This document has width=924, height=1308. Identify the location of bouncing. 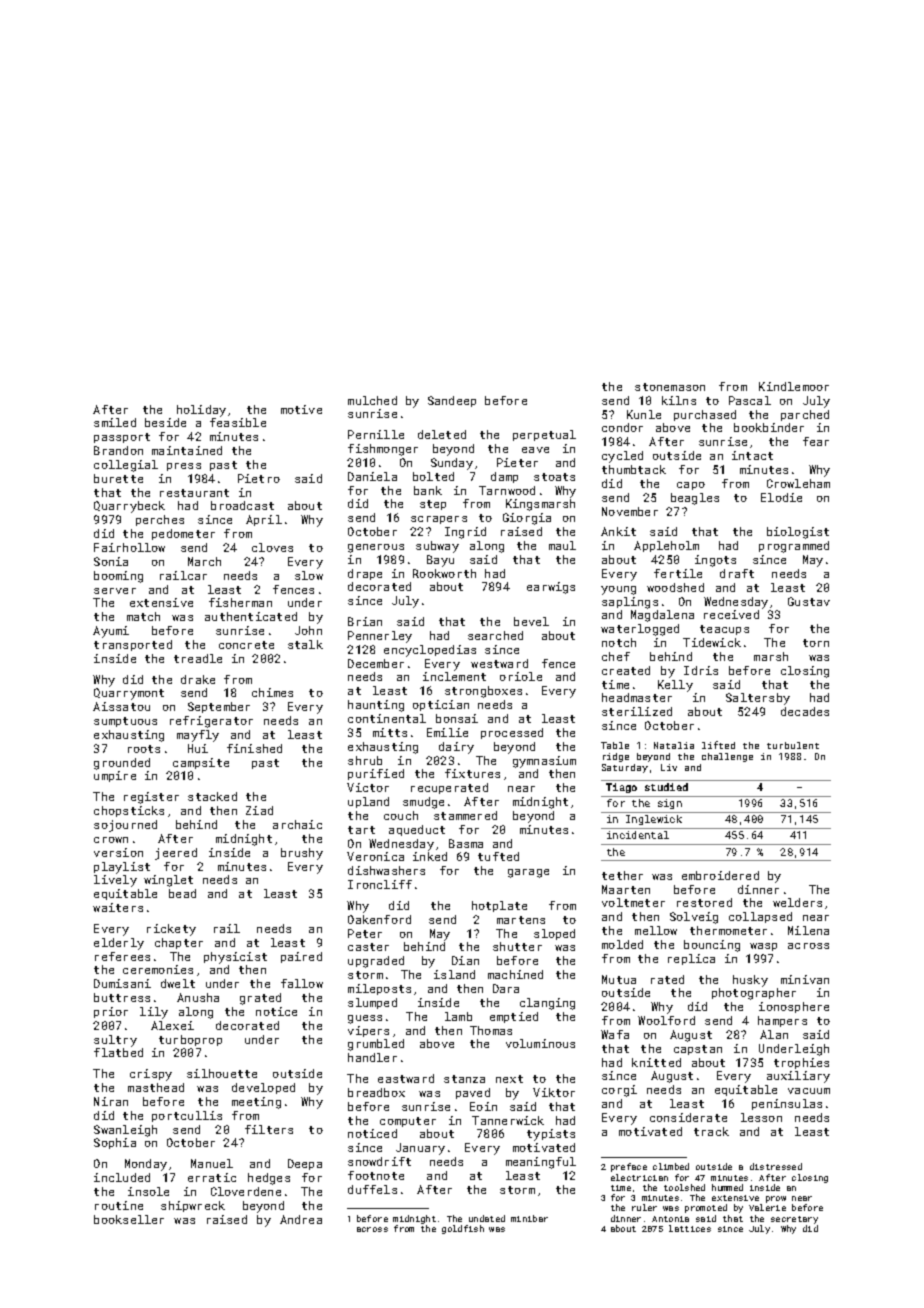
(712, 946).
